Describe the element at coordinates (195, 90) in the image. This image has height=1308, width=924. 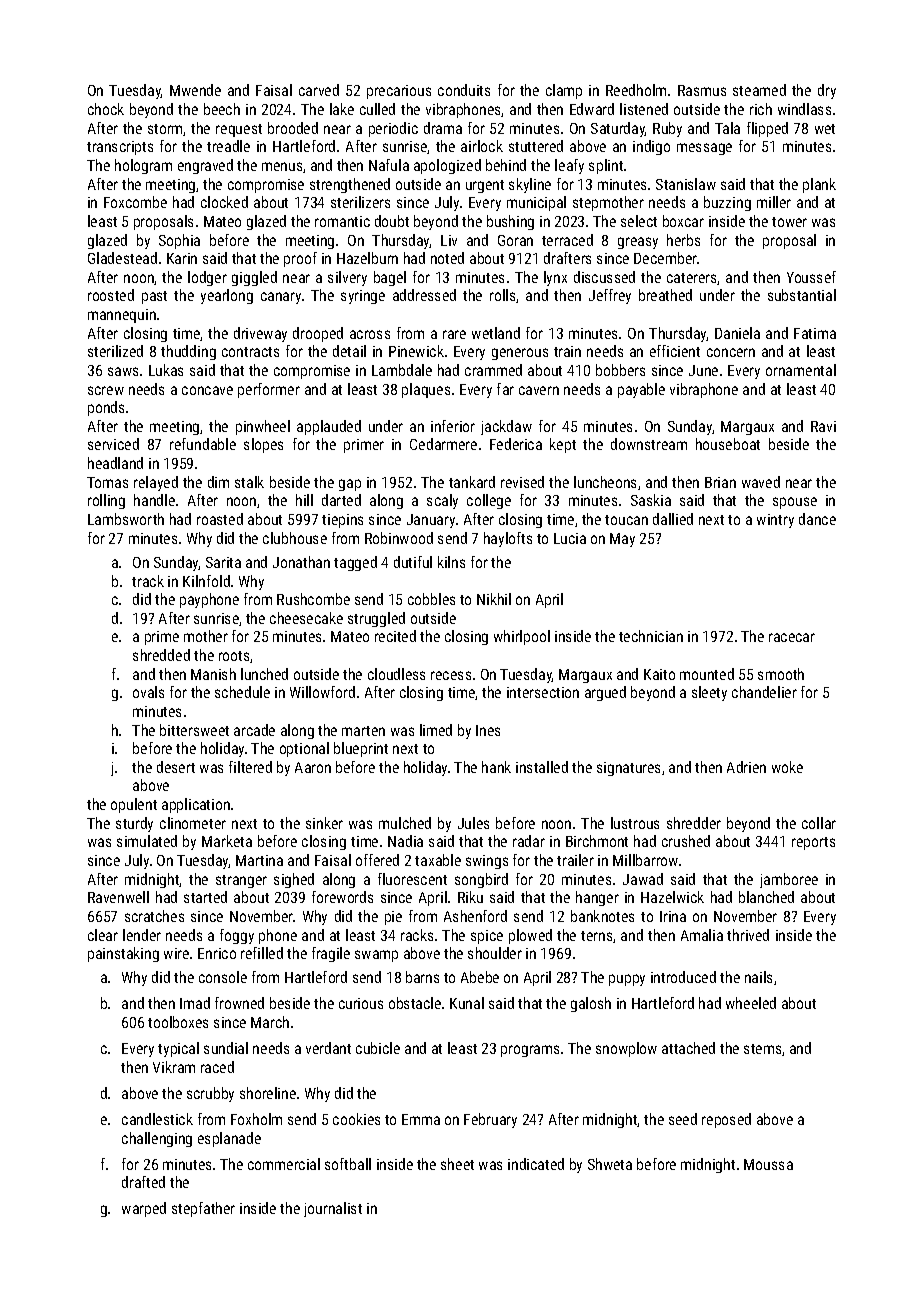
I see `Mwende` at that location.
